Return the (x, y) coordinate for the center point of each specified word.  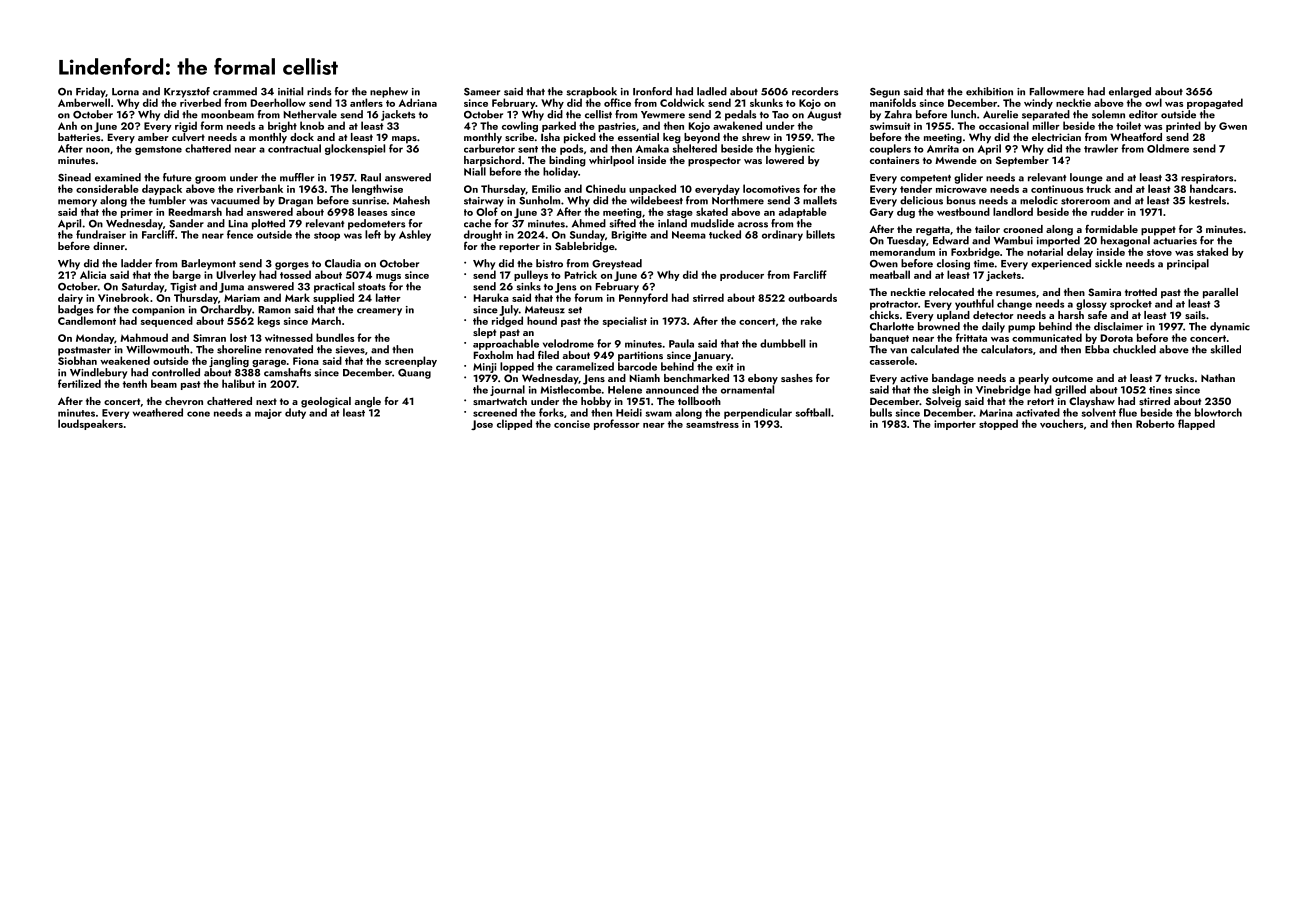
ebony (763, 379)
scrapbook (591, 92)
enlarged (1130, 92)
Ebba (1097, 349)
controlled (176, 372)
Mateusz (545, 310)
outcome (1072, 378)
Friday (91, 92)
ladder (136, 263)
